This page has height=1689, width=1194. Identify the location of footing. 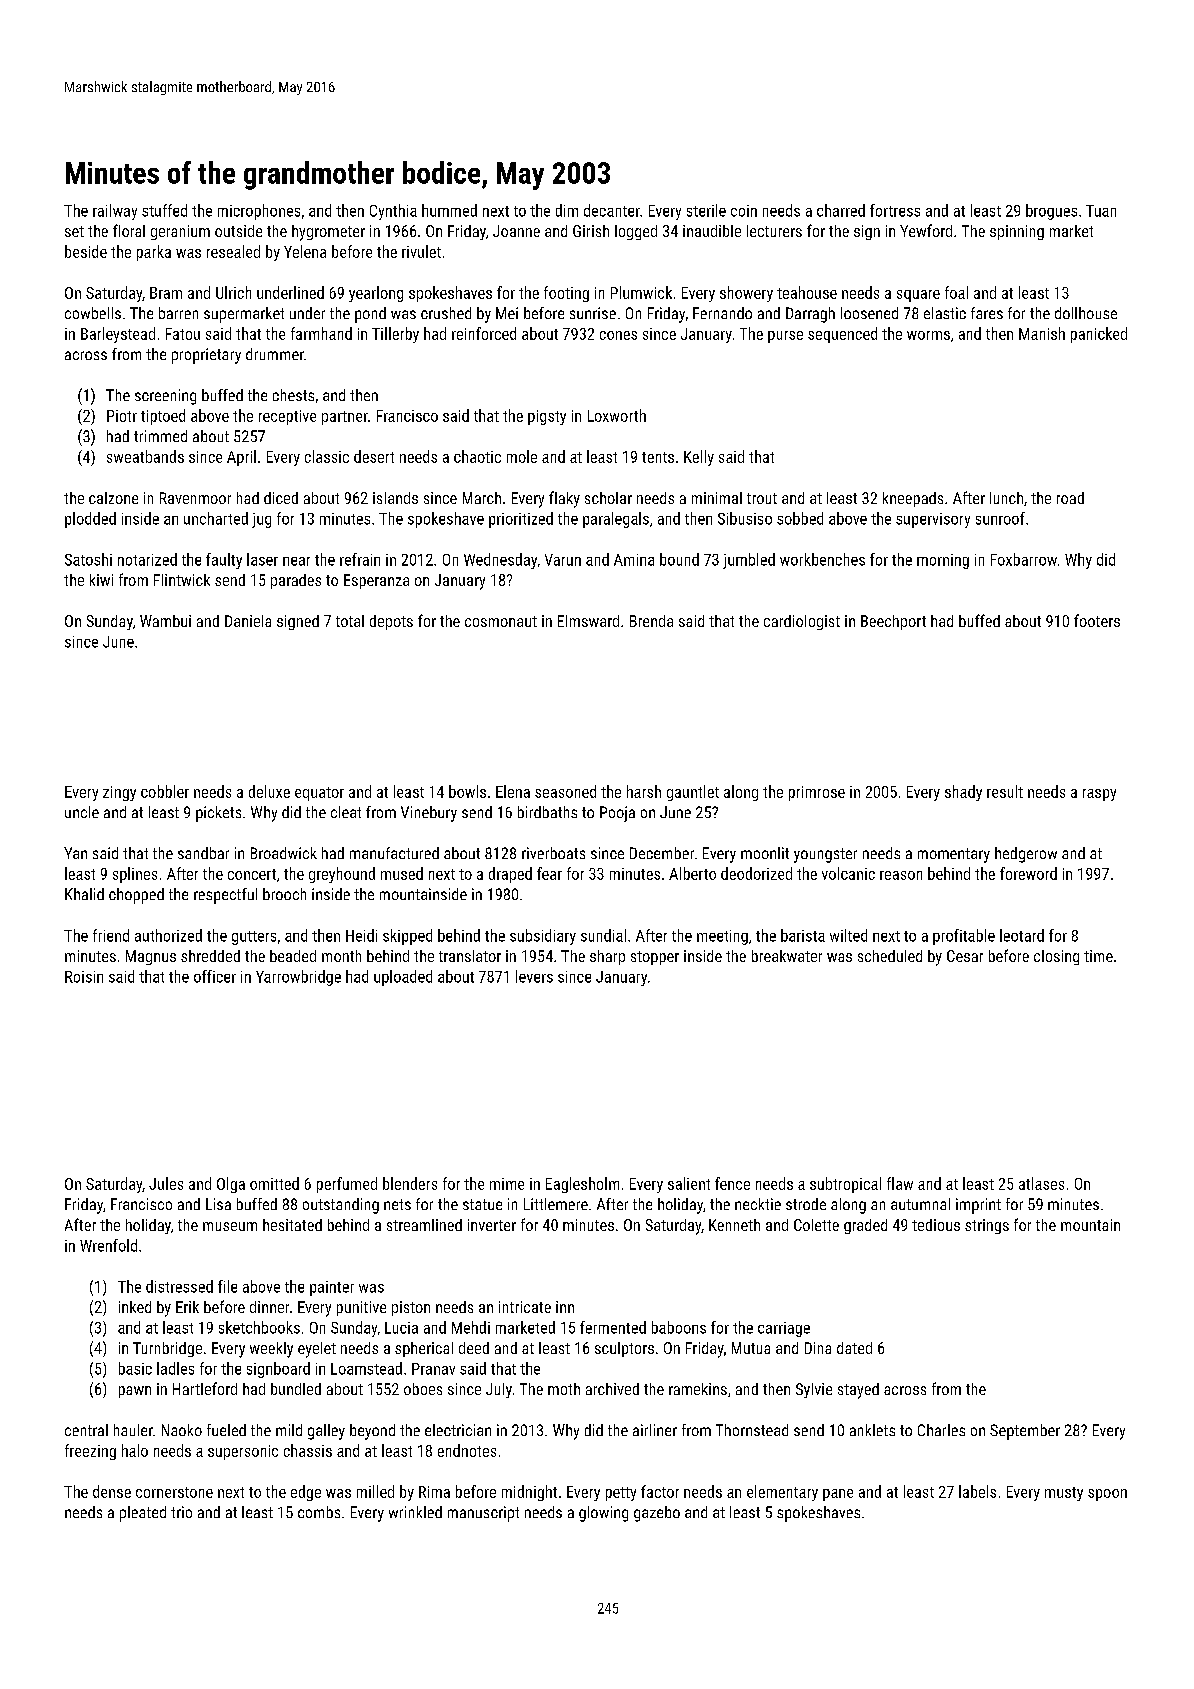
(566, 294).
